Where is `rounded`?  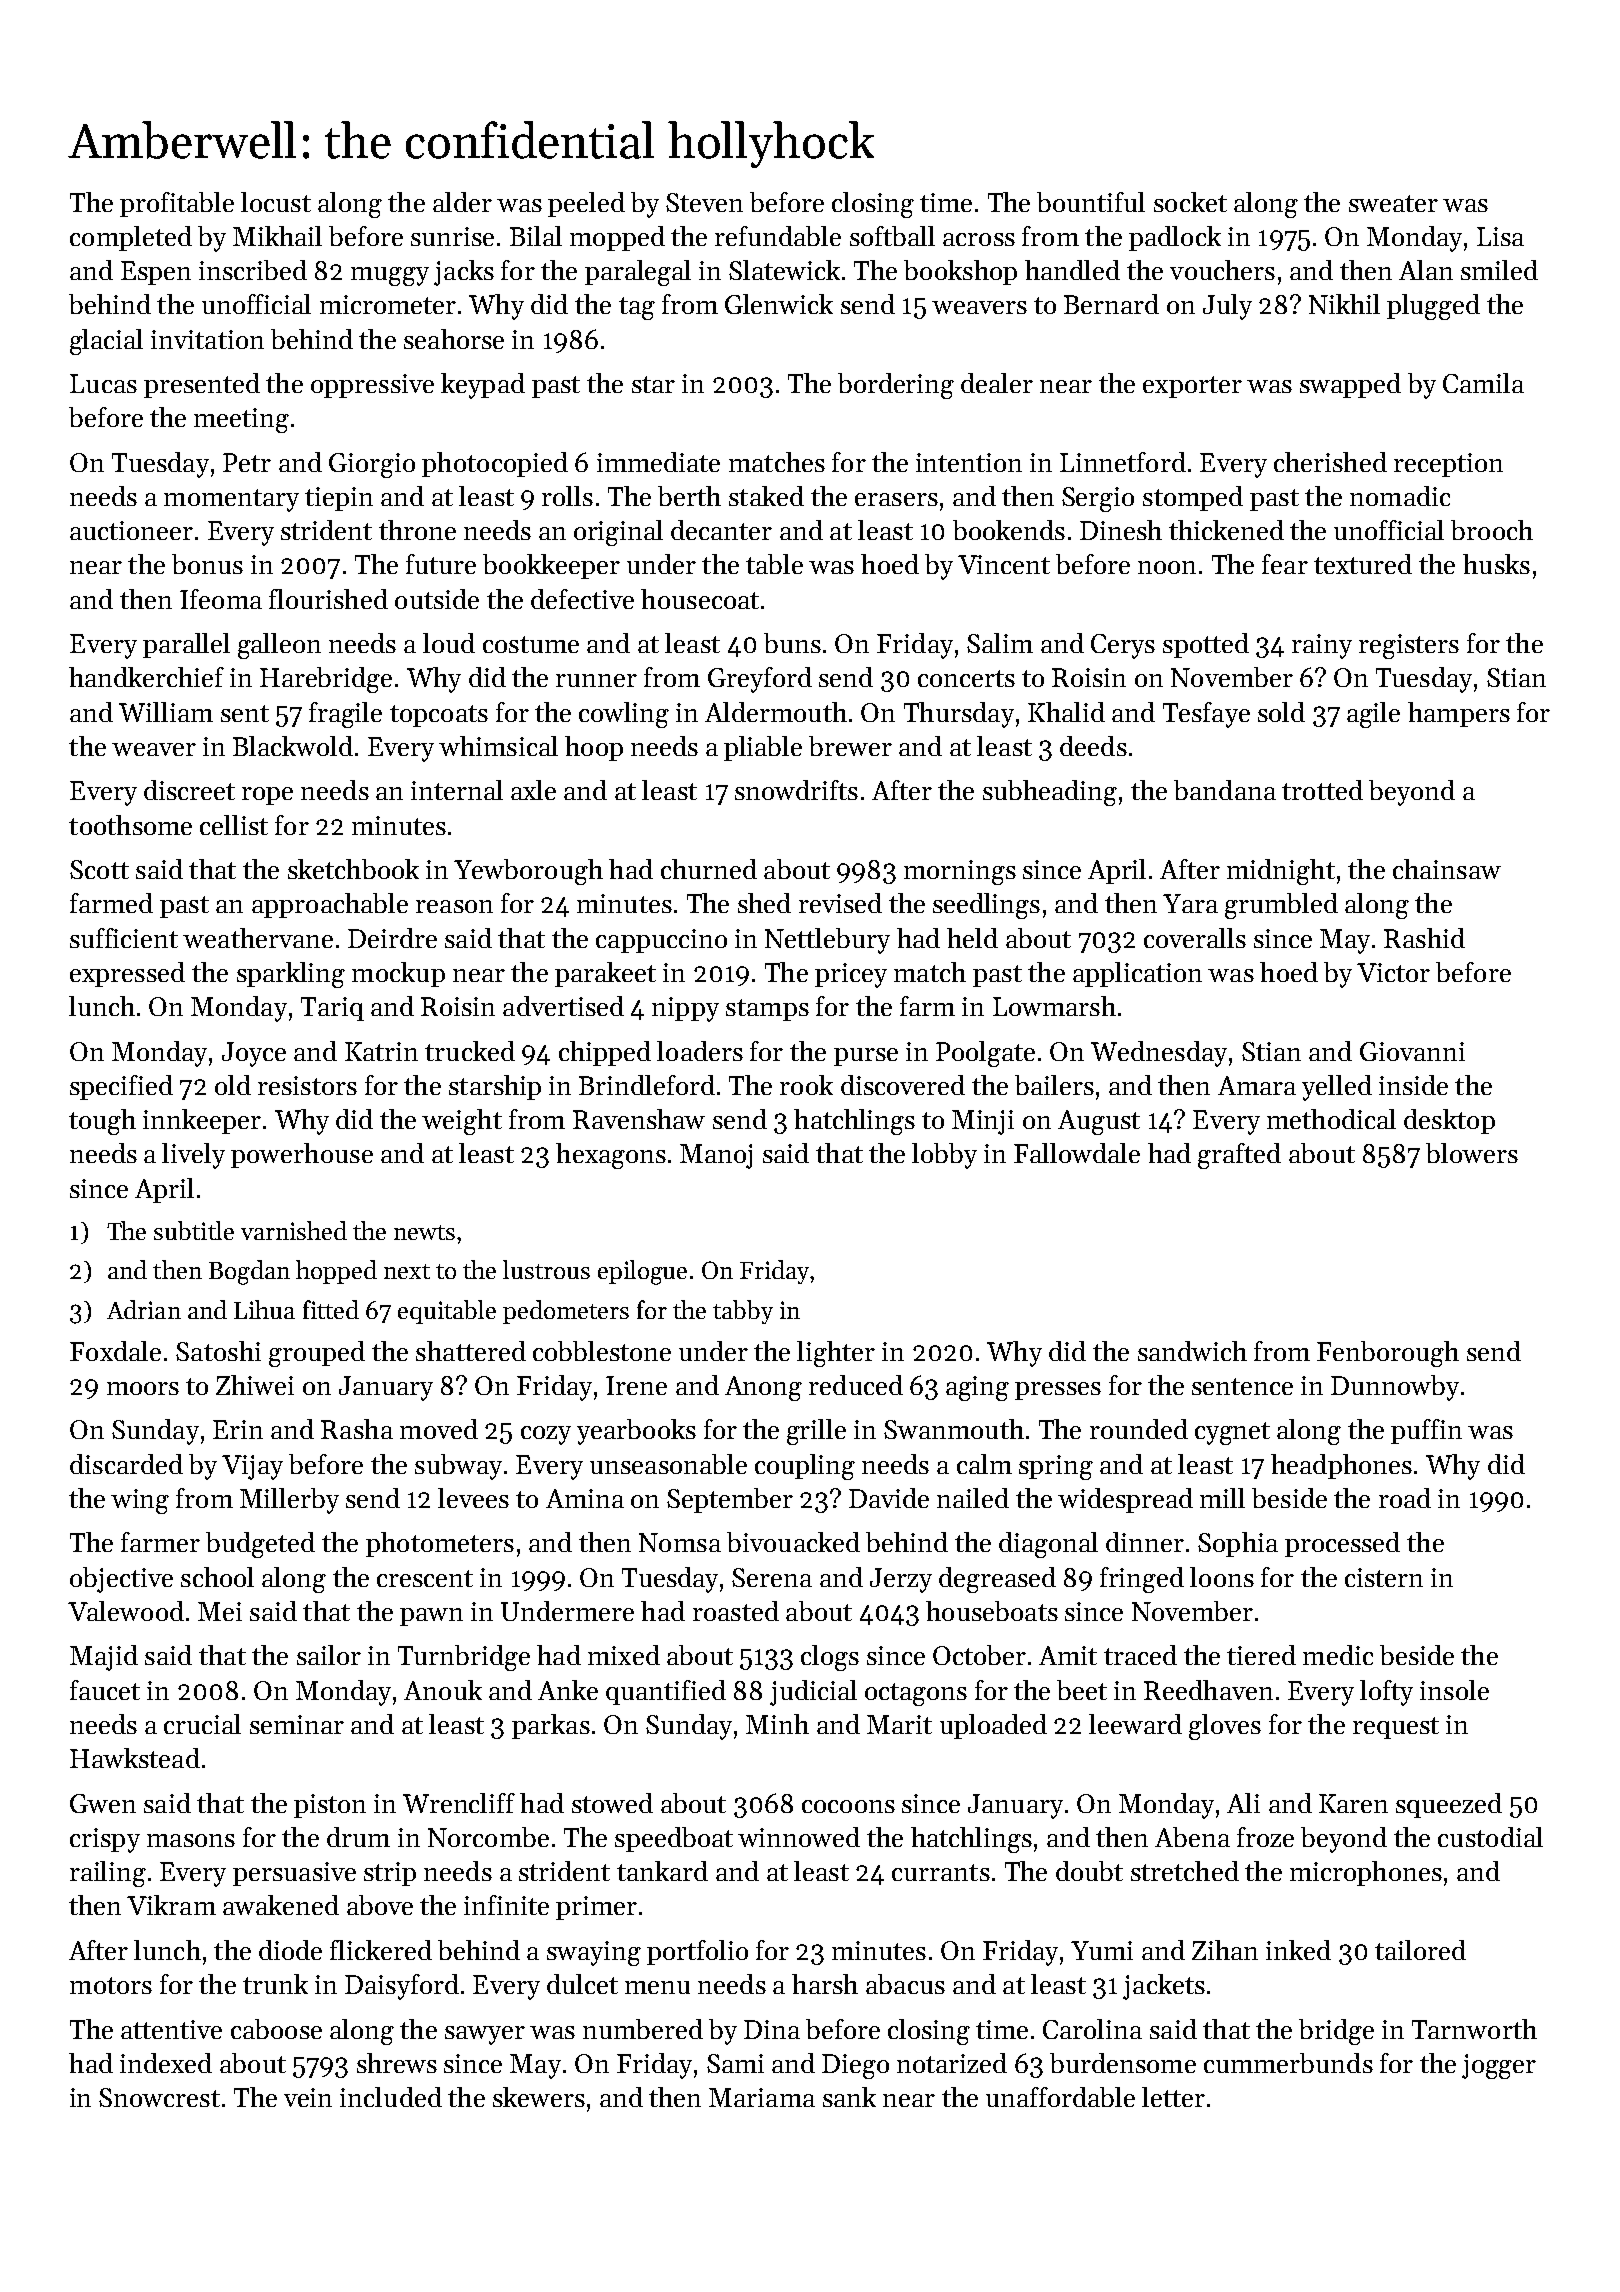 rounded is located at coordinates (1139, 1429).
